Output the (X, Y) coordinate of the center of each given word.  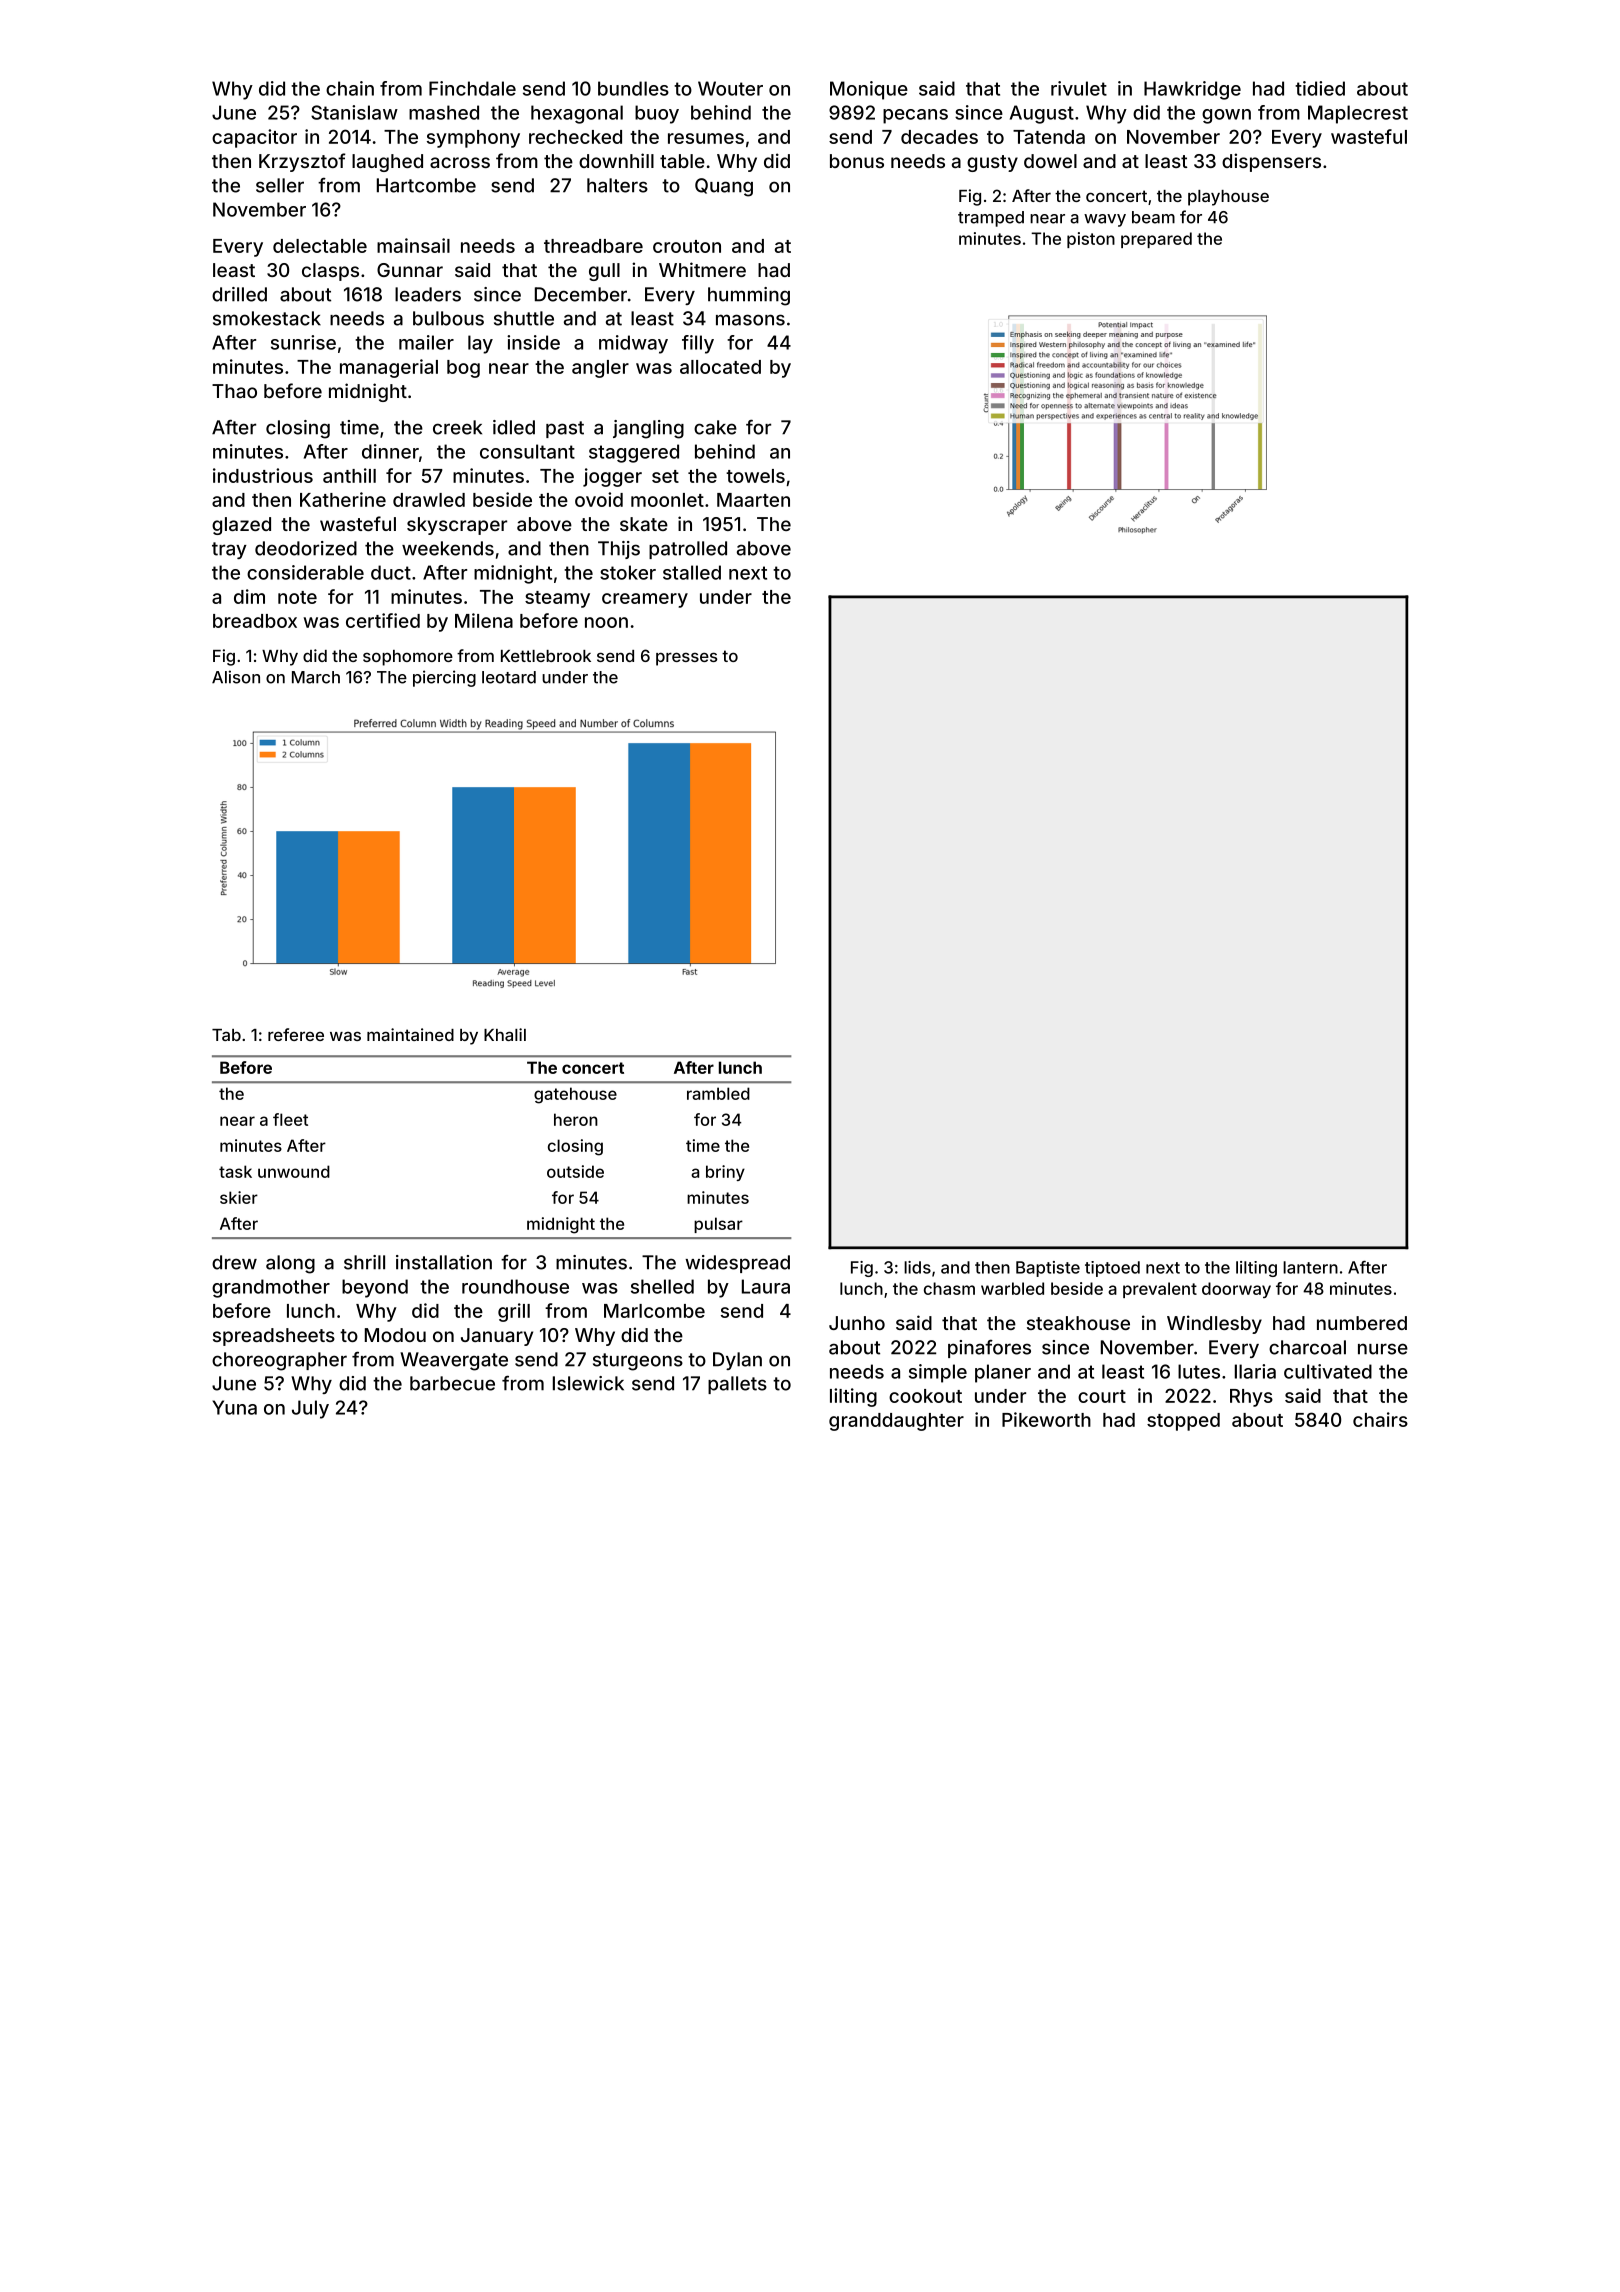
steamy (557, 599)
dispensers (1271, 162)
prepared (1156, 240)
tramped (991, 219)
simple (938, 1373)
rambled (718, 1093)
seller (280, 185)
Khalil (505, 1034)
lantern (1310, 1267)
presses (686, 659)
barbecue (452, 1383)
